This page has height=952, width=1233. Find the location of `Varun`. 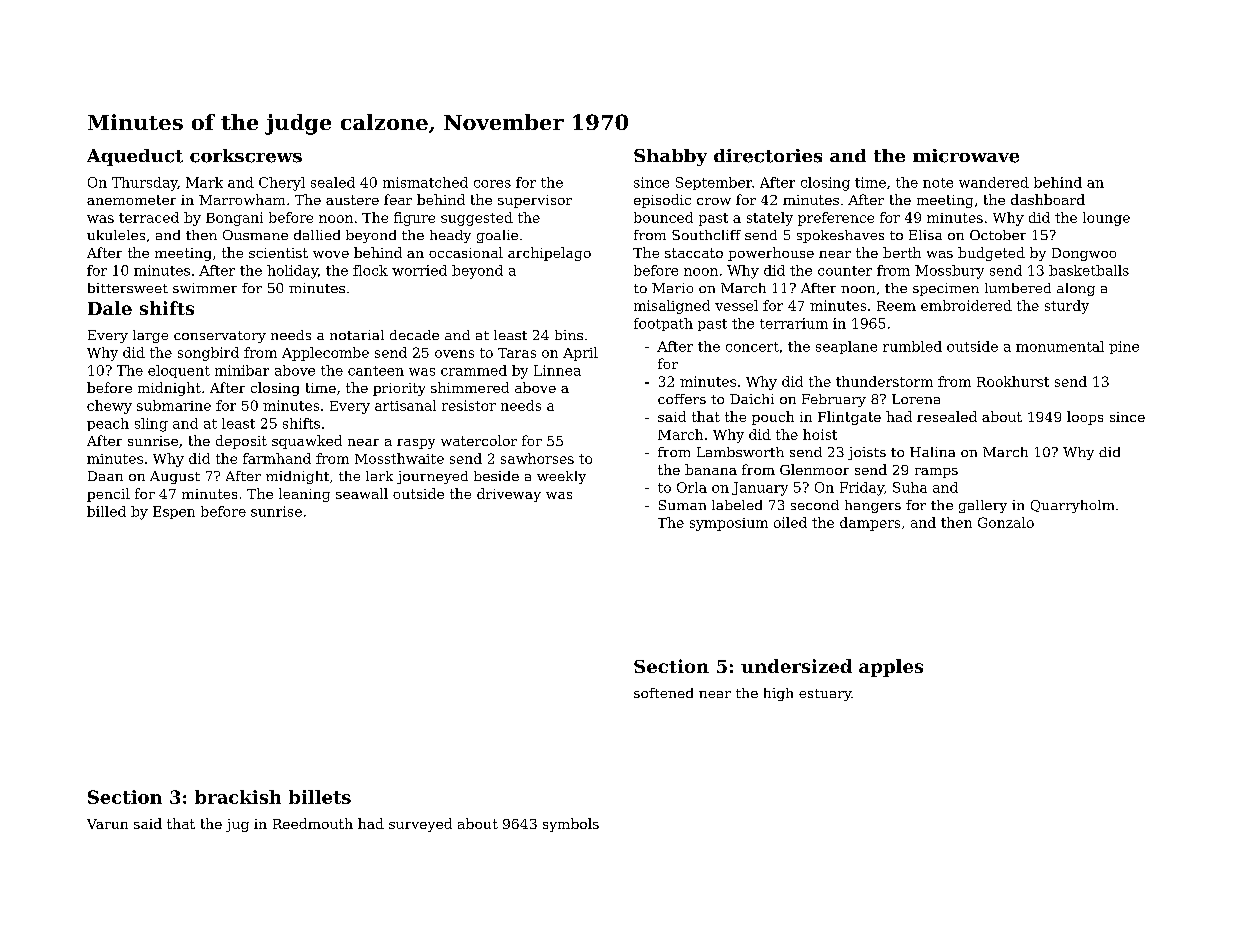

Varun is located at coordinates (107, 824).
